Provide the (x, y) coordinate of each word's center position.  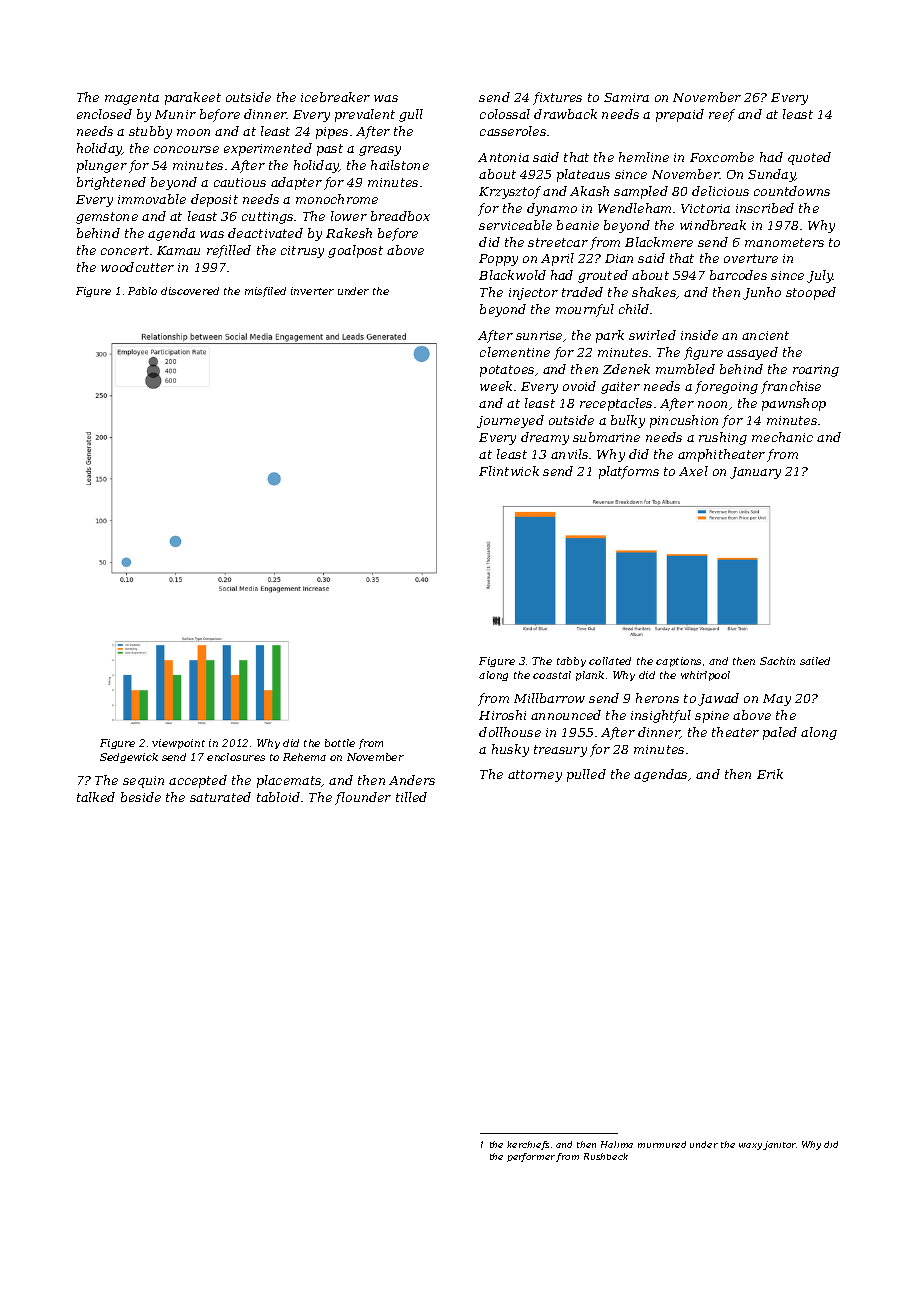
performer (531, 1157)
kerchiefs (528, 1145)
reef (722, 115)
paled (780, 733)
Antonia (503, 157)
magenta (132, 99)
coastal (552, 675)
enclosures (236, 757)
